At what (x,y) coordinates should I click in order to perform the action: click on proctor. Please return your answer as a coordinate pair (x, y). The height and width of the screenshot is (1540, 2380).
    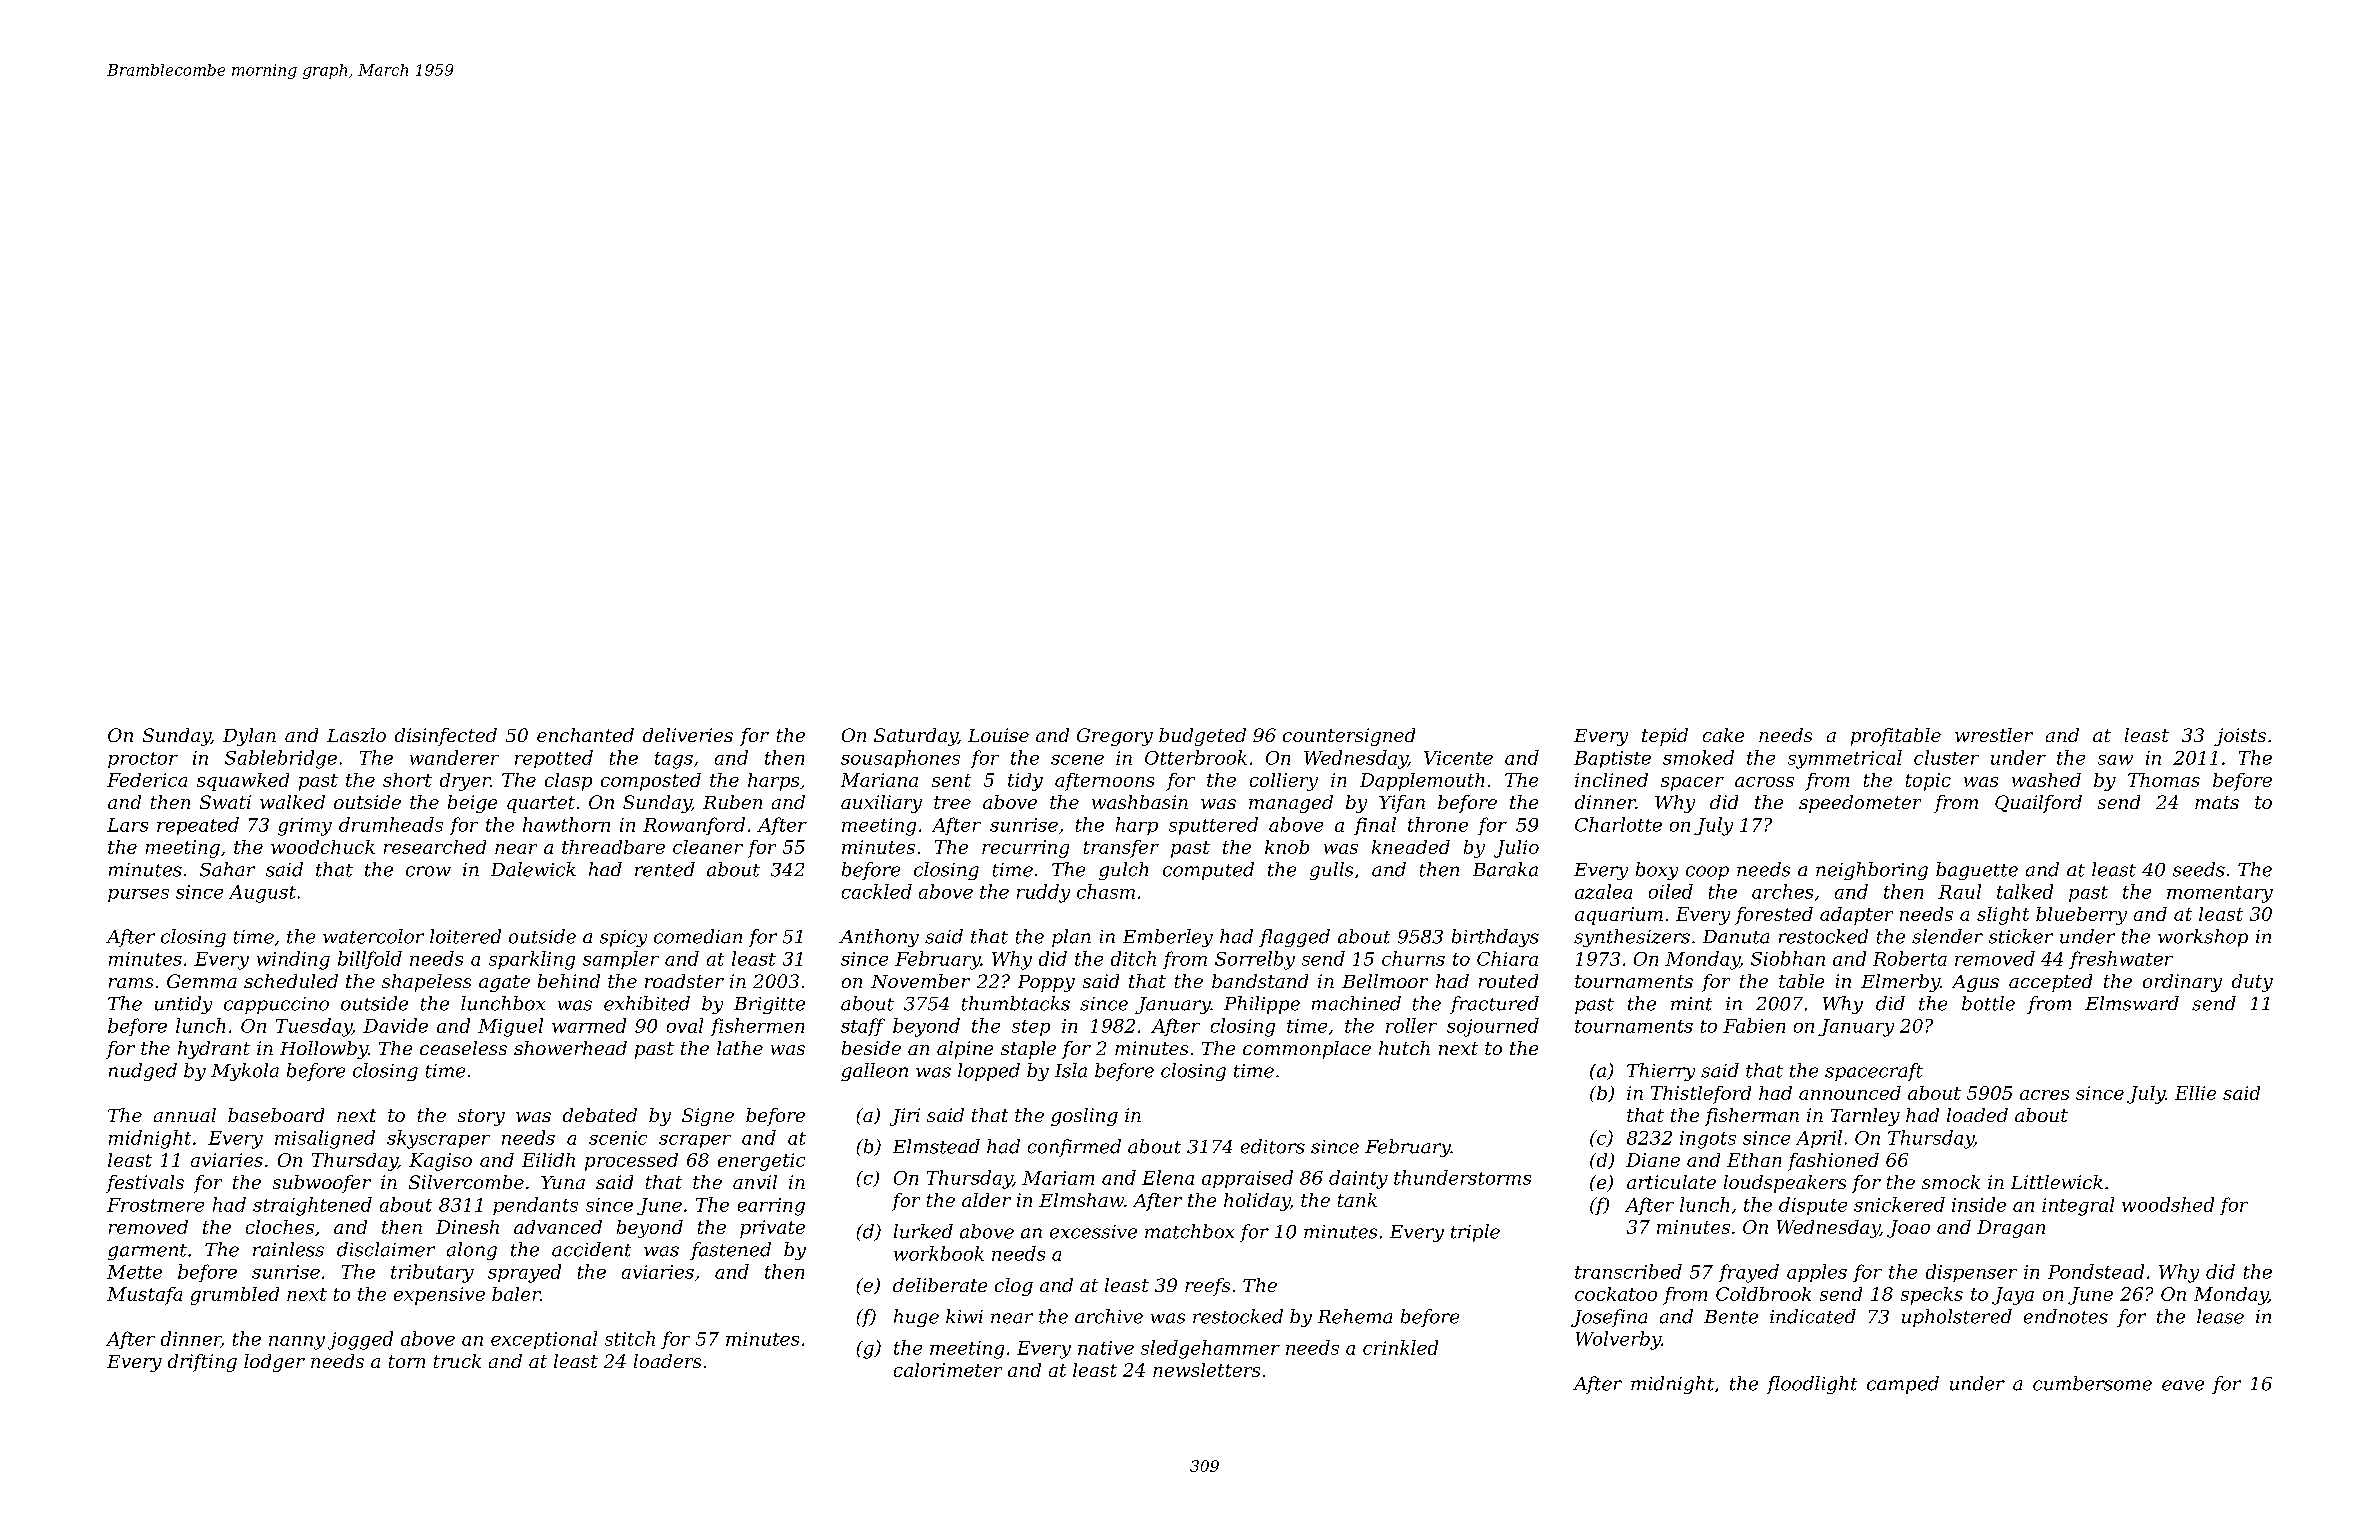
    Looking at the image, I should click on (143, 760).
